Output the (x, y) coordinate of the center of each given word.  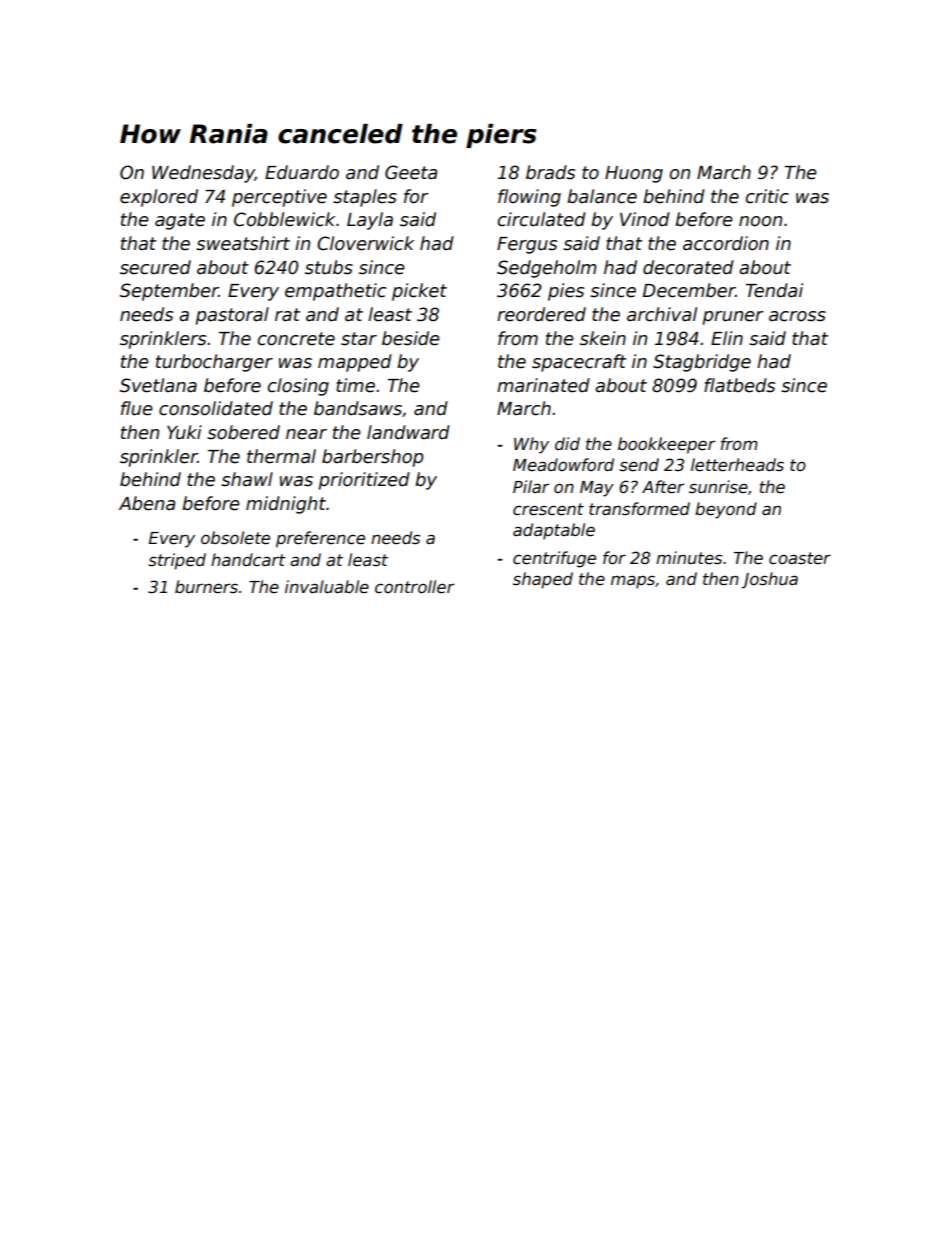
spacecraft (579, 363)
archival (662, 314)
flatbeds (739, 385)
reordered (541, 314)
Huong (634, 174)
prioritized (364, 481)
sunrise (718, 487)
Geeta (411, 172)
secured (155, 267)
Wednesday (203, 174)
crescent (548, 509)
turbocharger (214, 363)
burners (206, 587)
